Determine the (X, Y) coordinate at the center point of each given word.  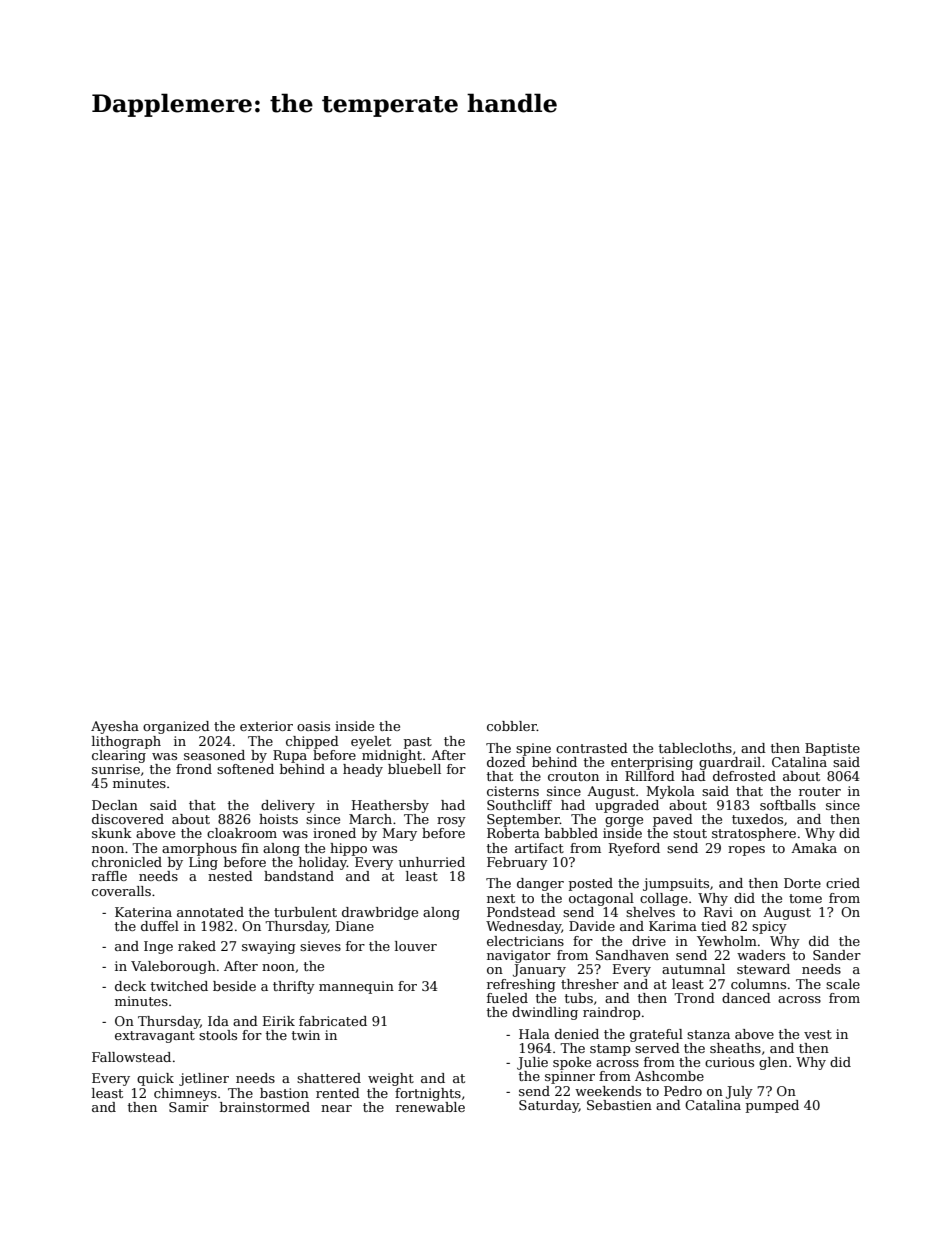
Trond (694, 998)
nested (230, 876)
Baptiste (832, 749)
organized (176, 727)
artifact (539, 848)
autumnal (693, 969)
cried (843, 883)
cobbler (512, 726)
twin (306, 1035)
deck (130, 986)
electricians (525, 941)
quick (155, 1079)
